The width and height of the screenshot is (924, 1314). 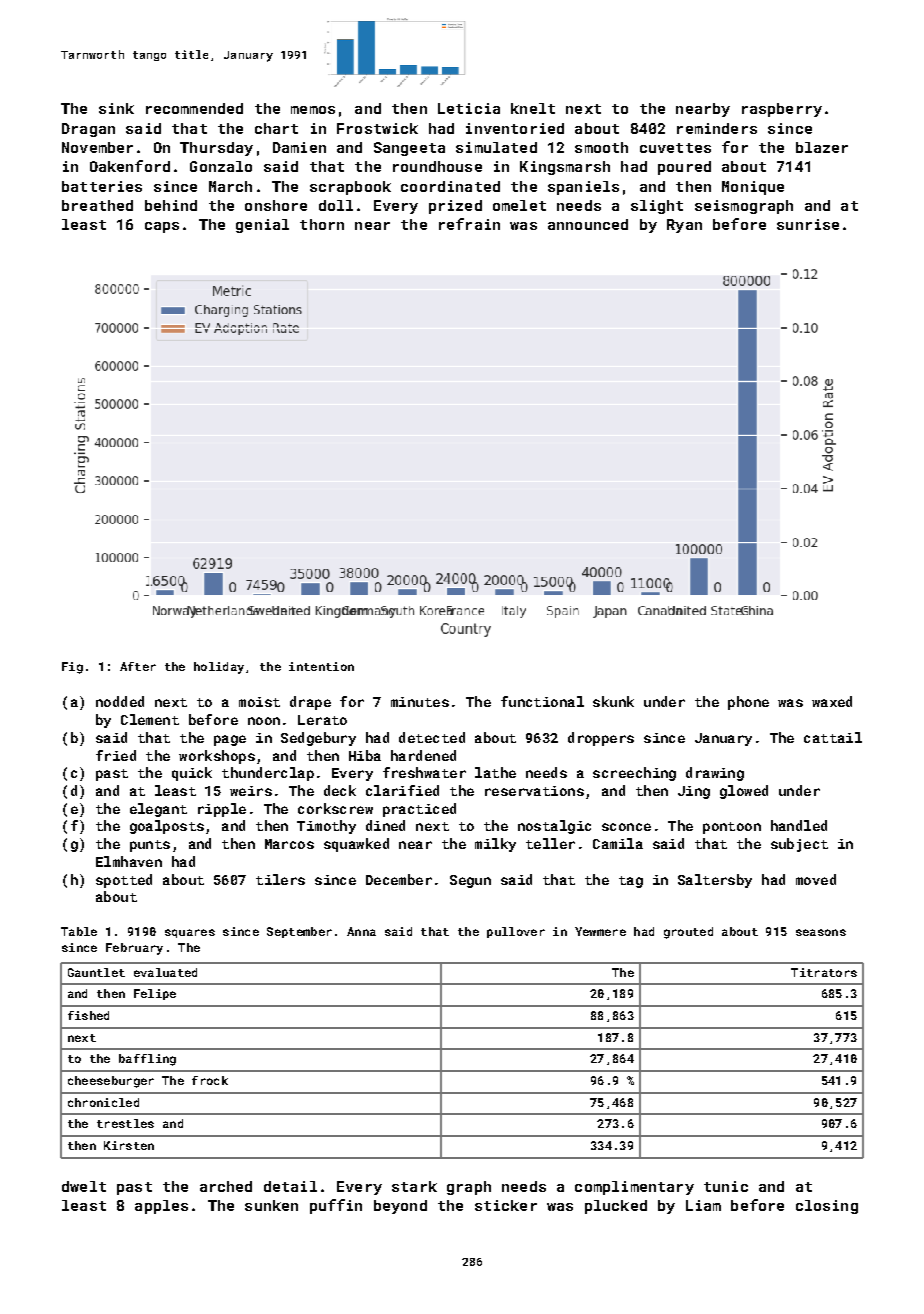 I want to click on fished, so click(x=88, y=1015).
